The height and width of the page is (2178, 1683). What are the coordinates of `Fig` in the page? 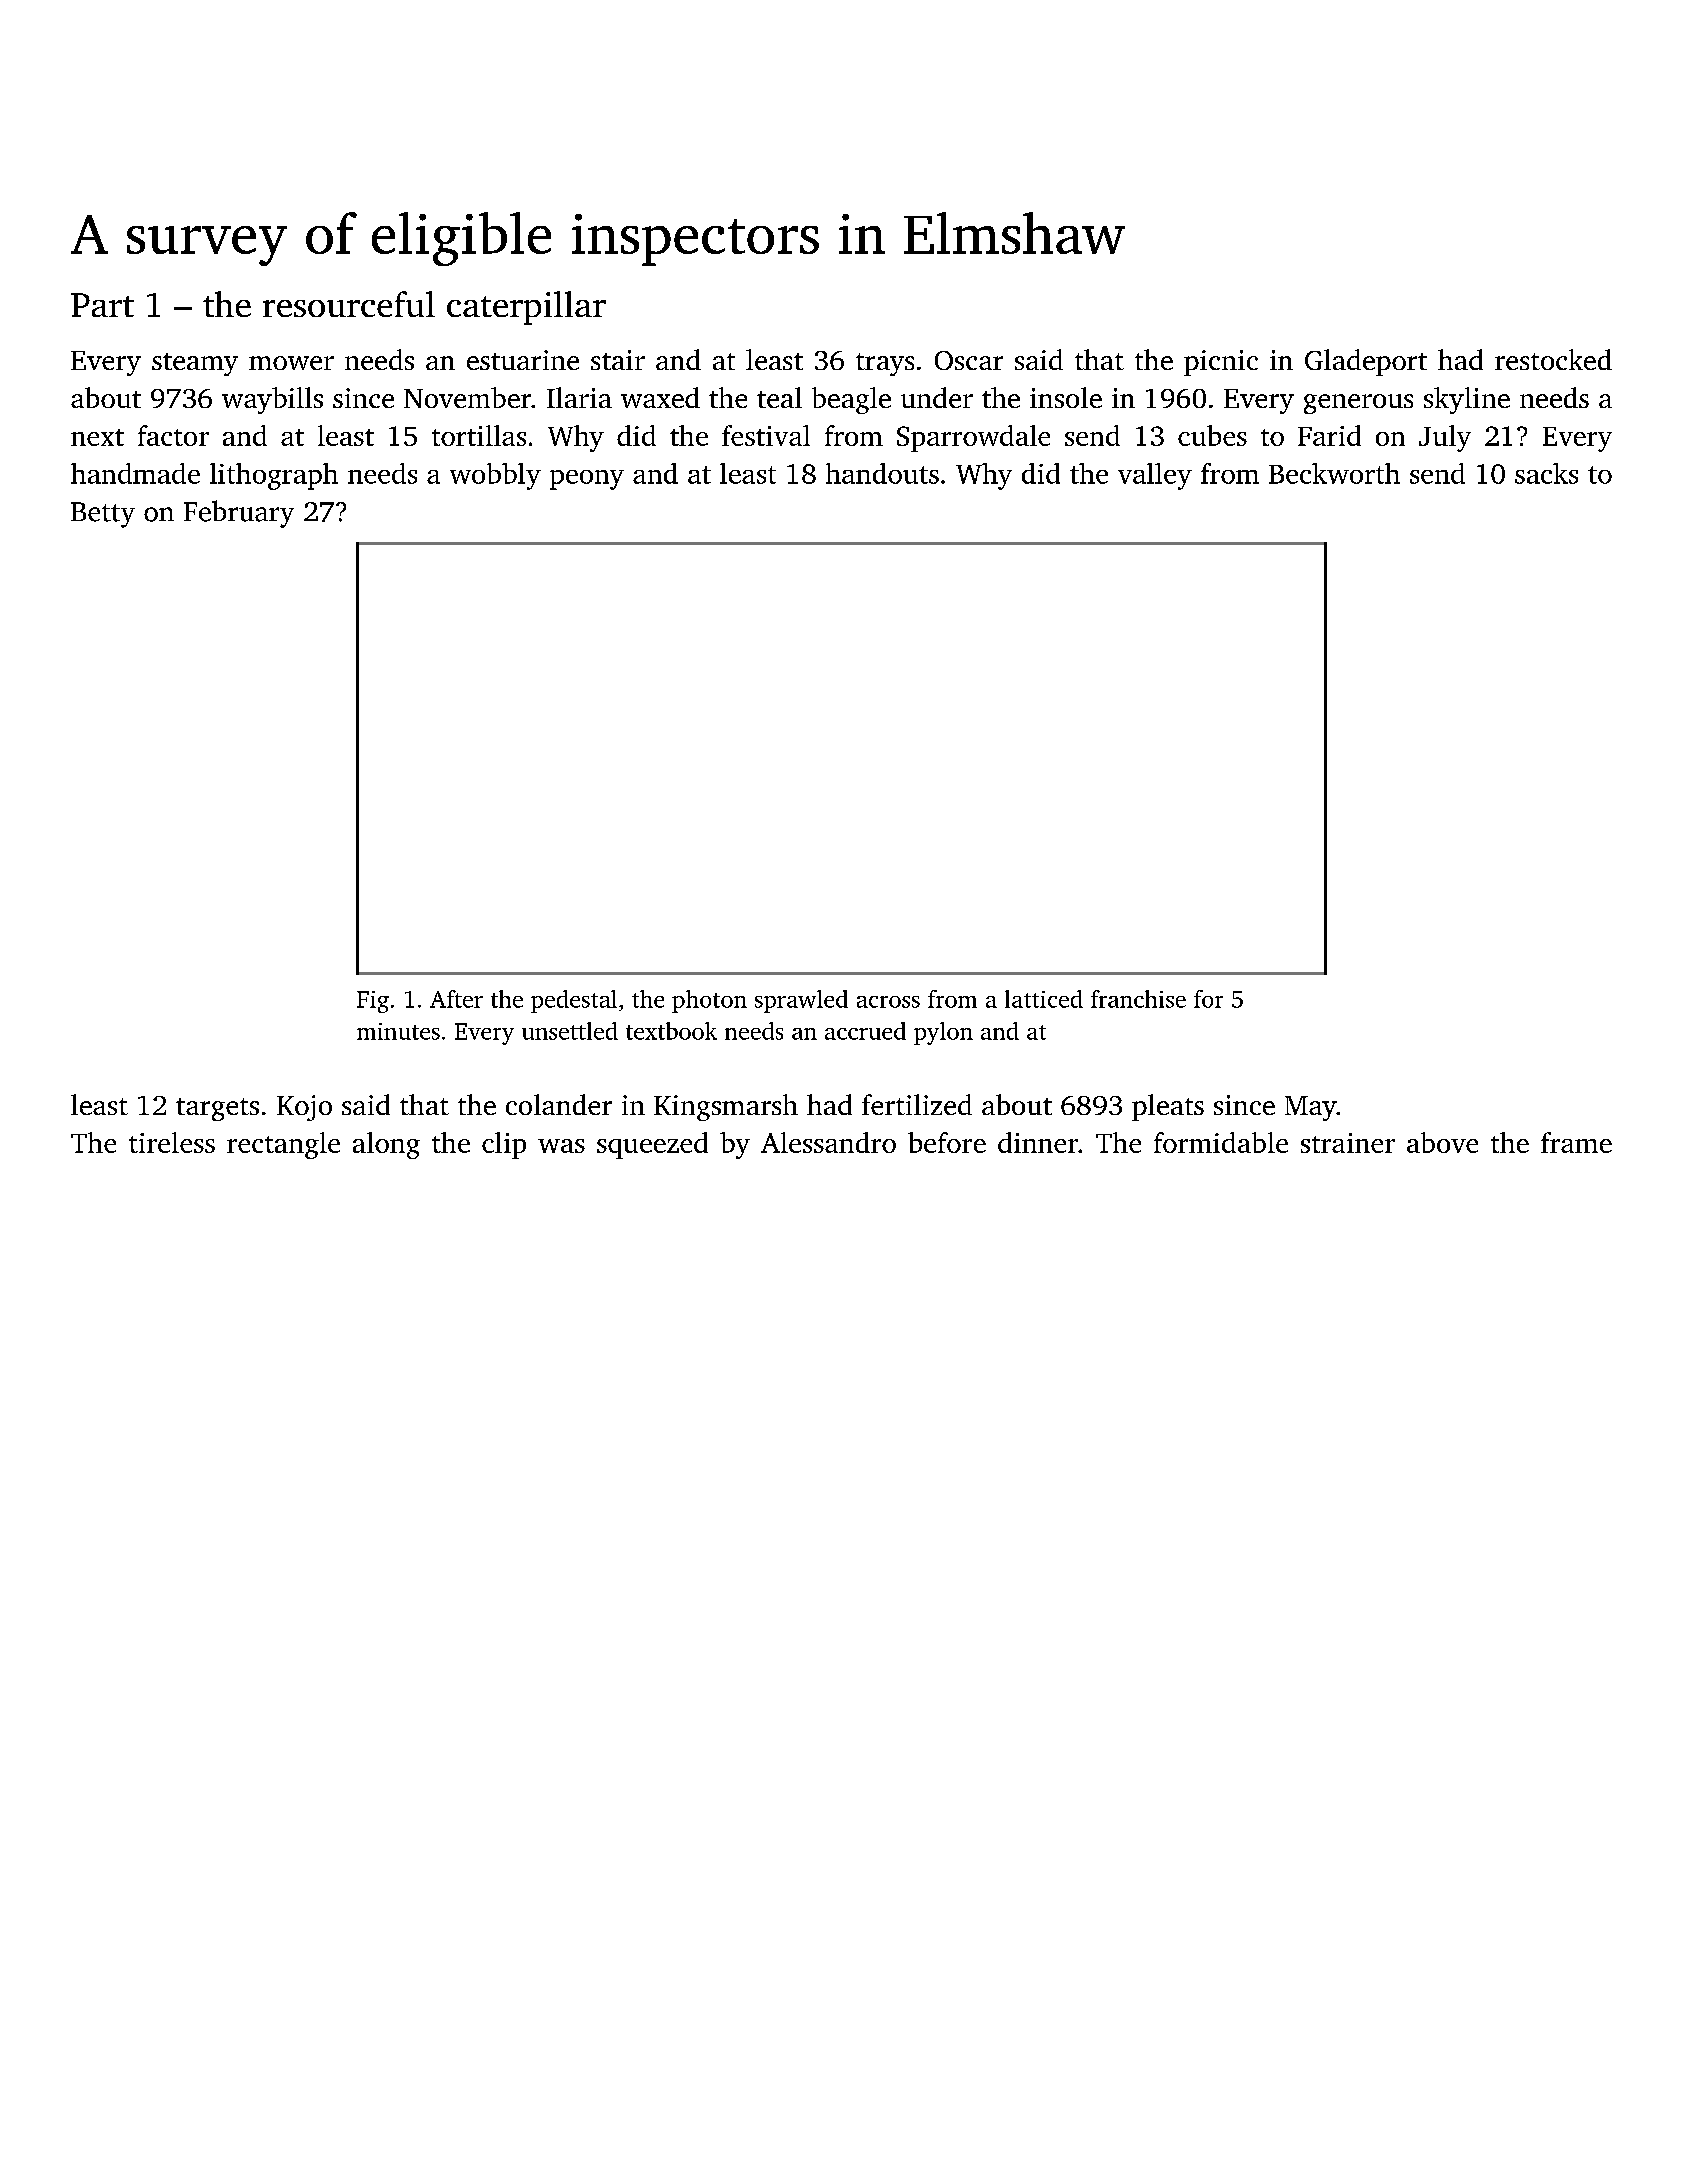 It's located at (373, 1002).
